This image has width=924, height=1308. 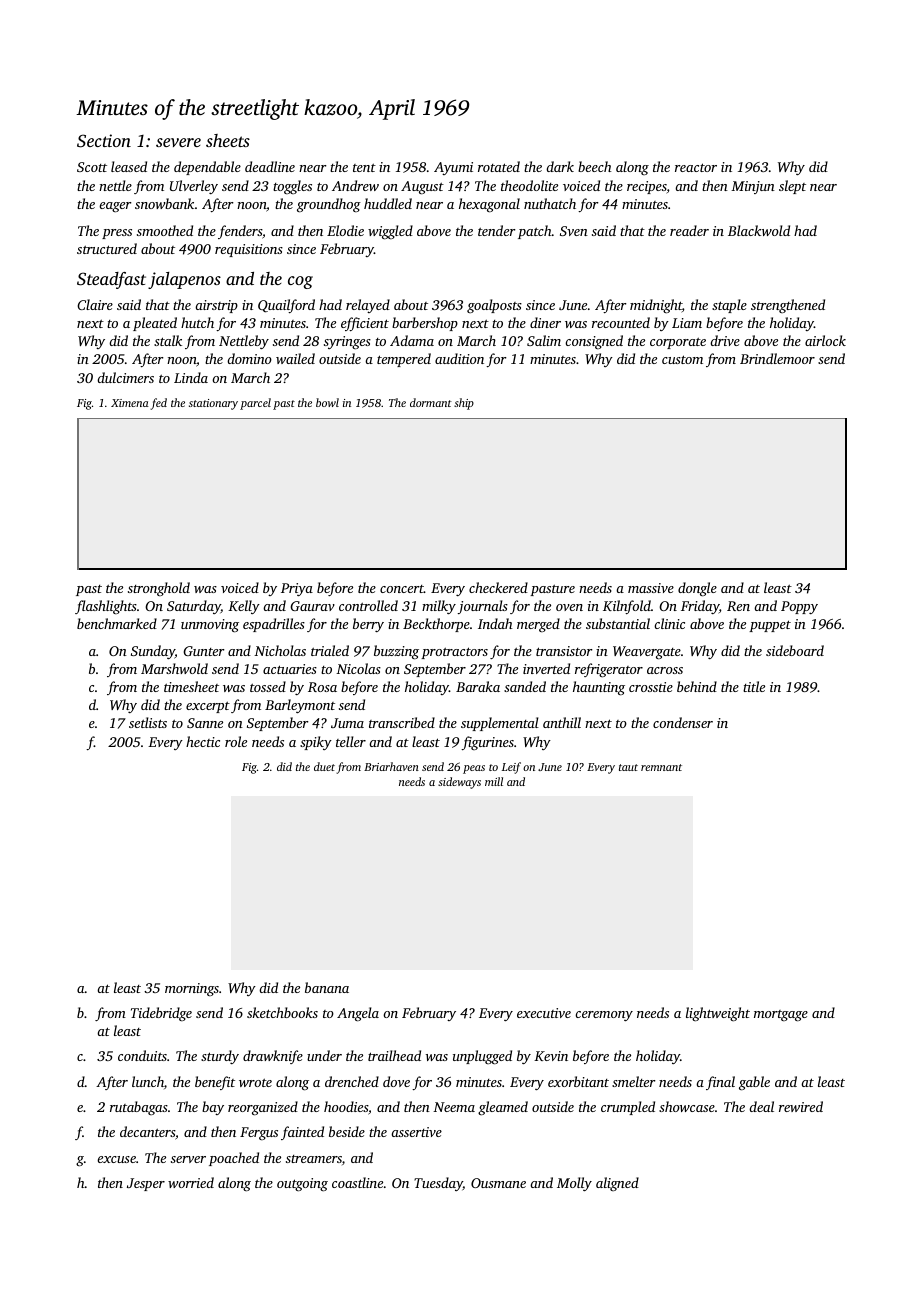 What do you see at coordinates (754, 686) in the image?
I see `title` at bounding box center [754, 686].
